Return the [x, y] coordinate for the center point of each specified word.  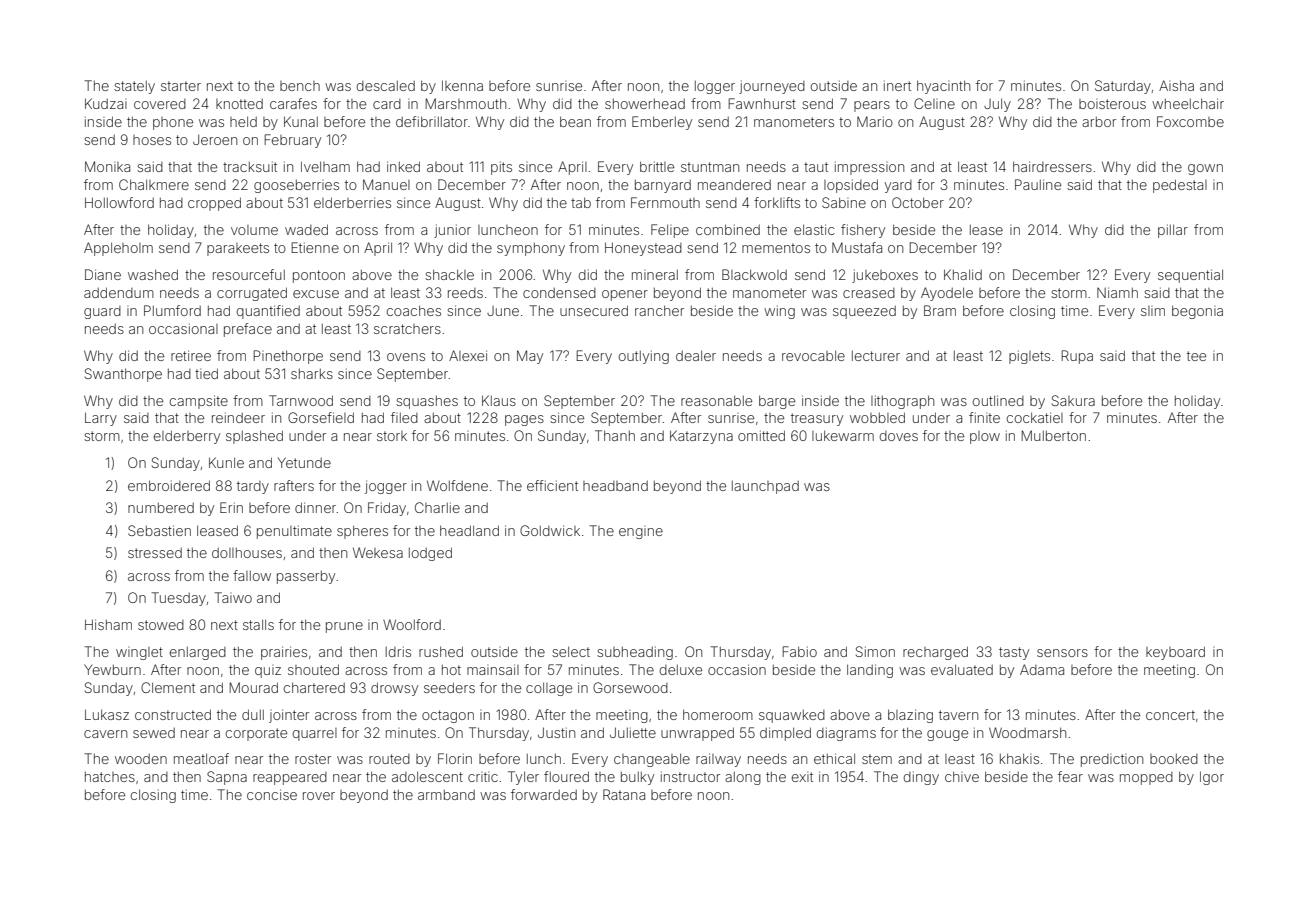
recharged [935, 653]
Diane [103, 274]
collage [549, 689]
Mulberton [1054, 435]
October [918, 202]
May [530, 357]
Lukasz [107, 714]
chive [962, 776]
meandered [734, 184]
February [293, 141]
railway [718, 760]
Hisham [108, 624]
